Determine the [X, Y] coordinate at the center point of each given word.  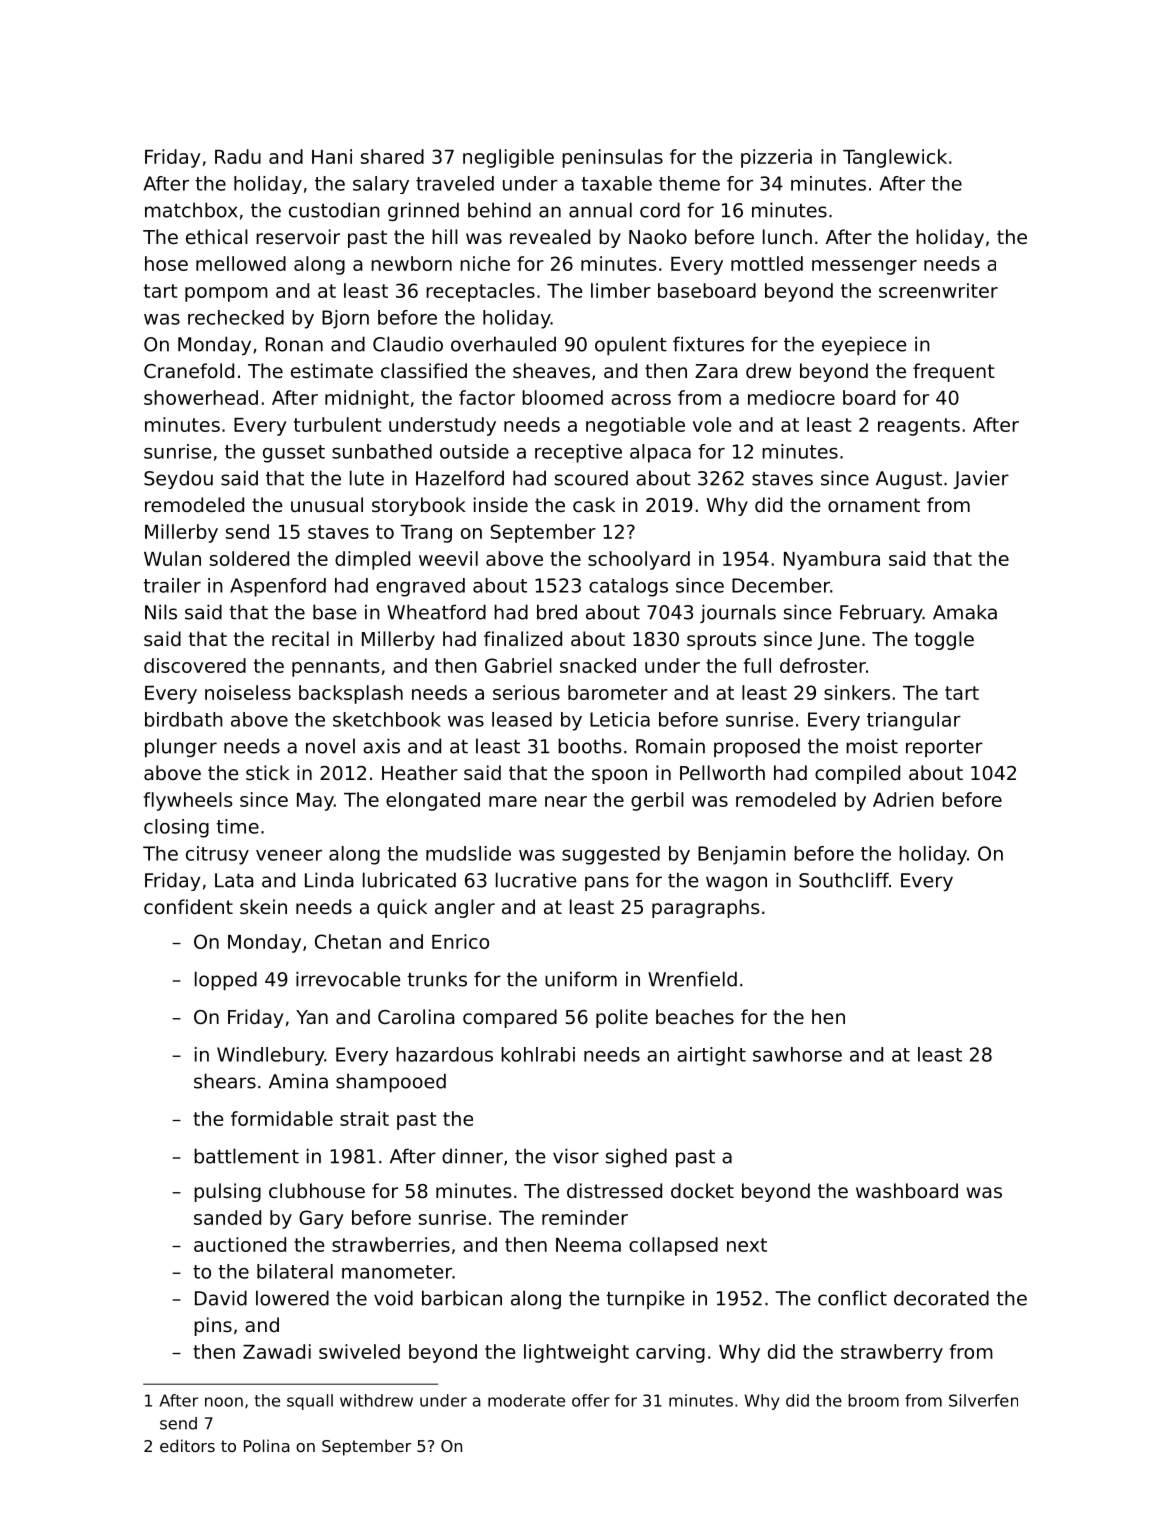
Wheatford [436, 612]
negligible [508, 158]
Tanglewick [895, 158]
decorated [941, 1298]
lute [367, 478]
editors [187, 1445]
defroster [823, 665]
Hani [332, 156]
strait [364, 1118]
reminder [585, 1217]
